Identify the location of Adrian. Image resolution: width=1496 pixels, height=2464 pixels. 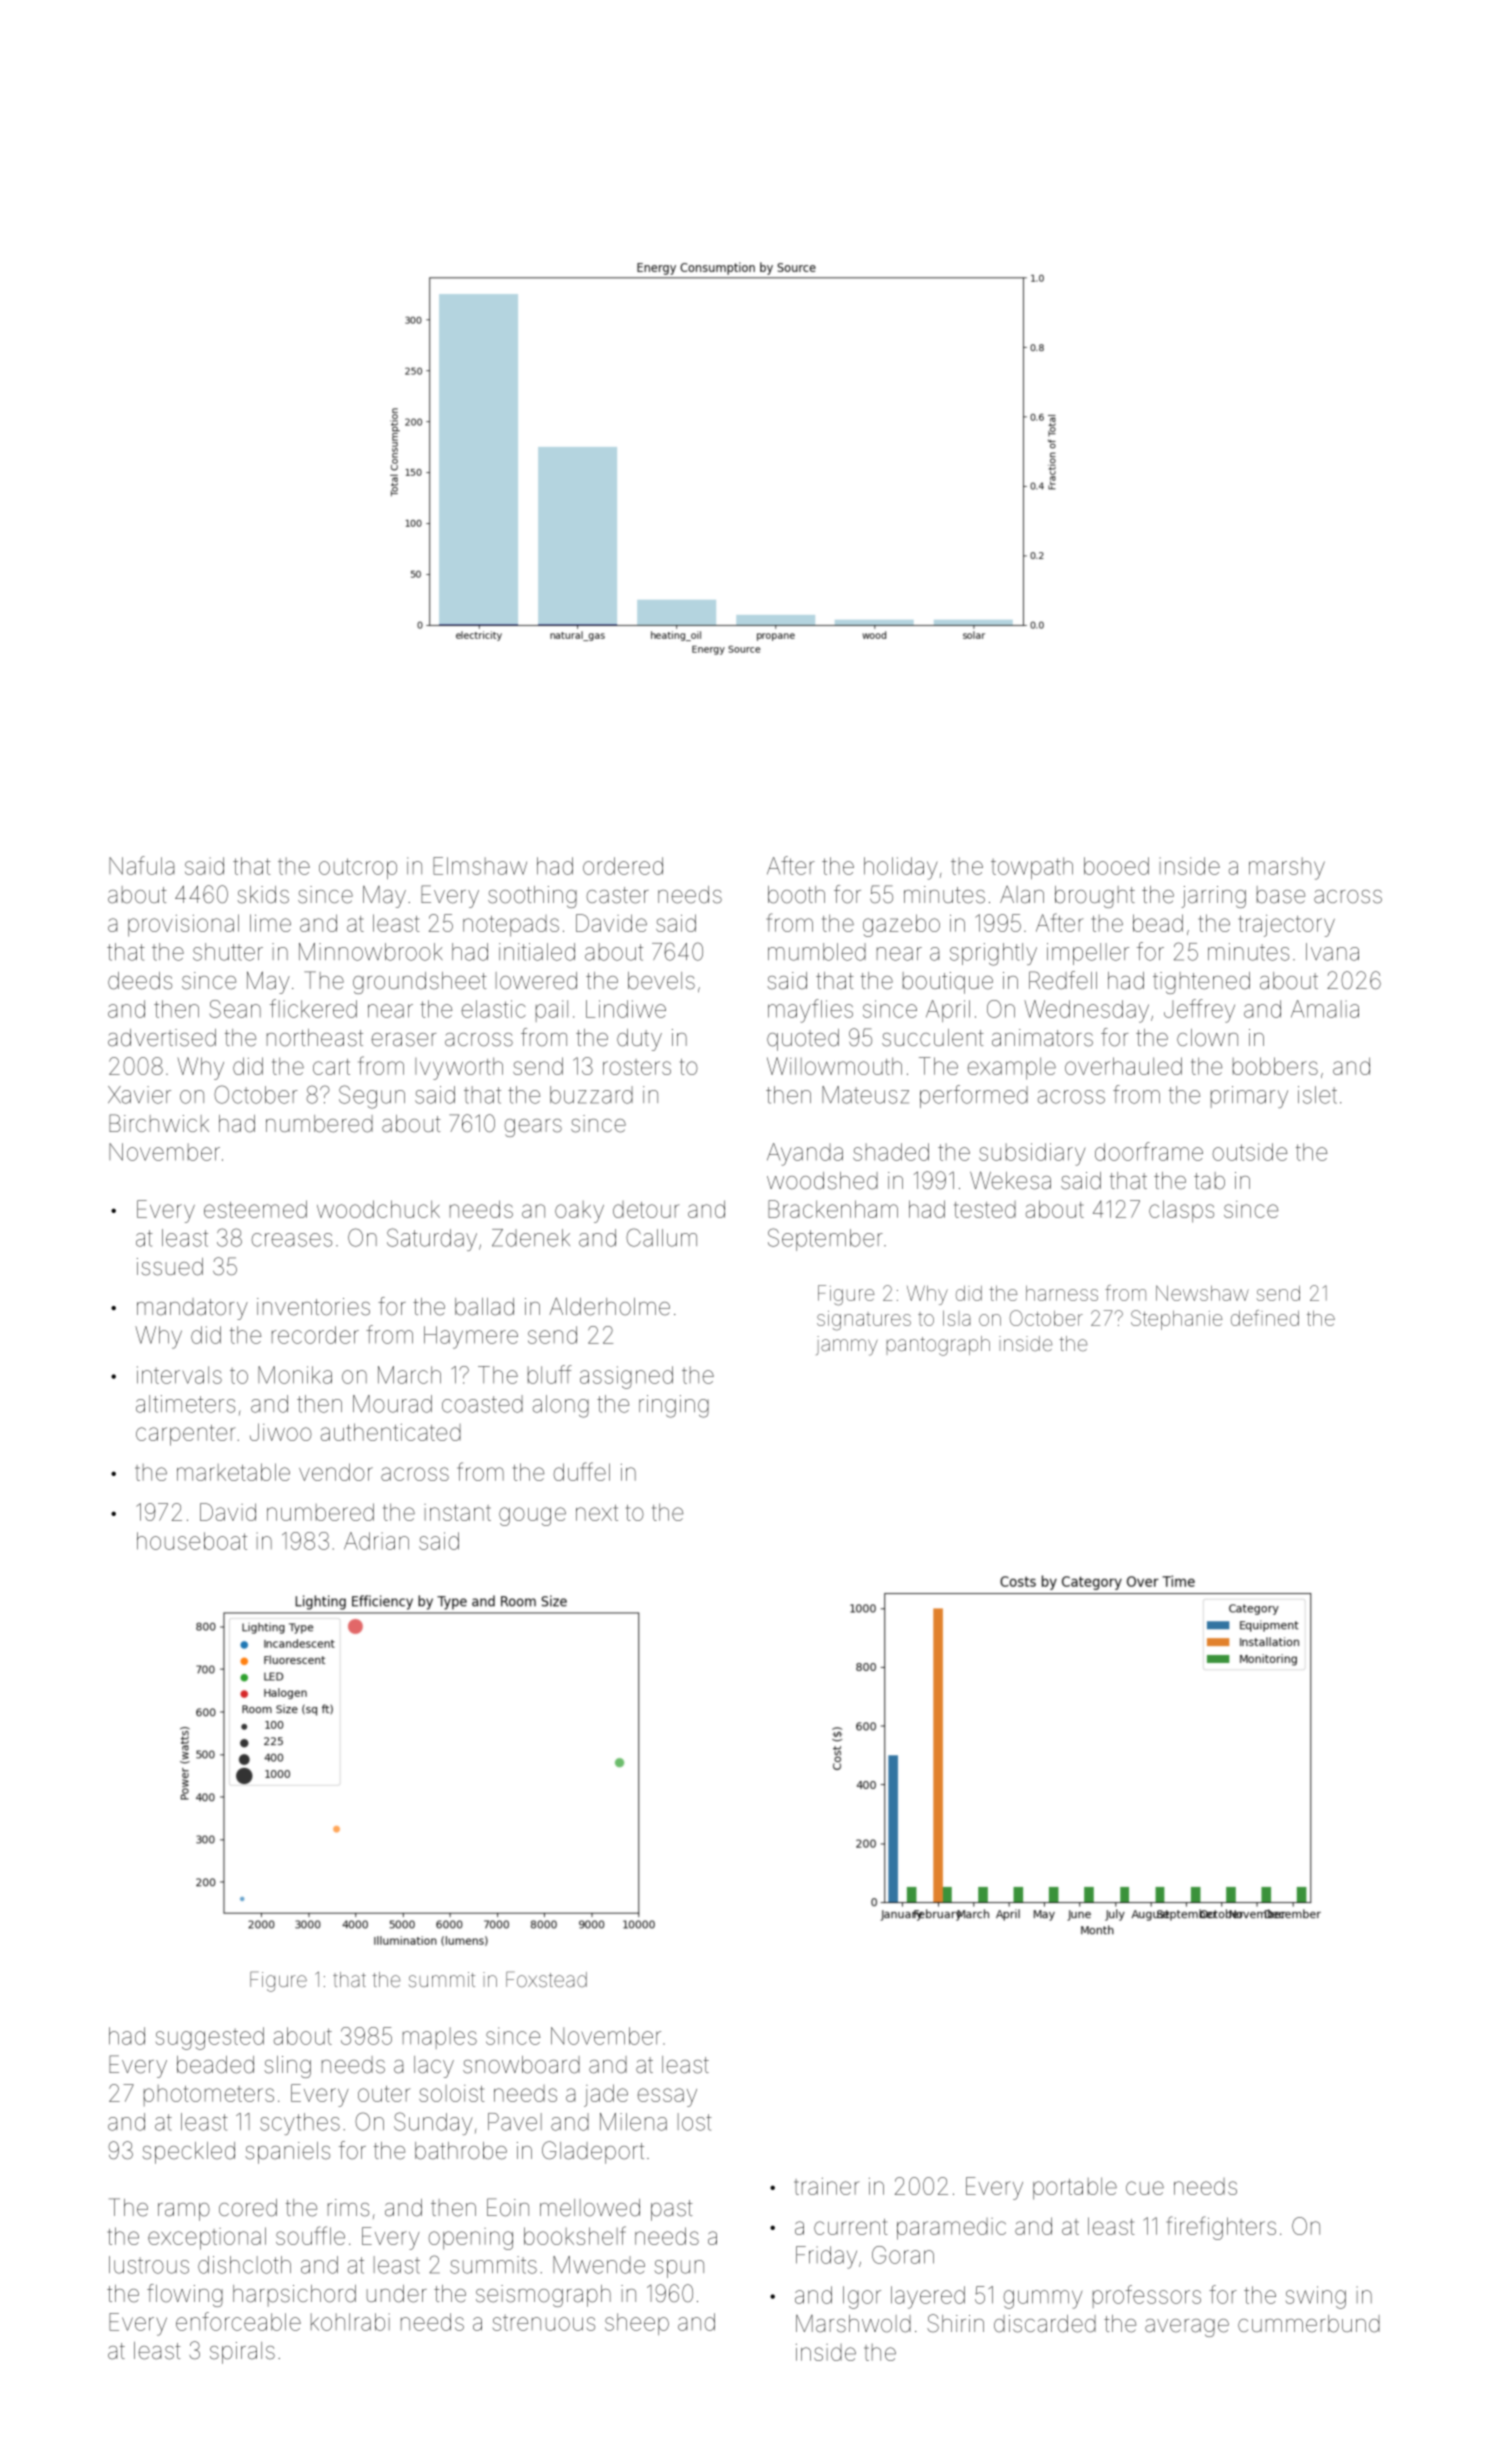
(376, 1541).
